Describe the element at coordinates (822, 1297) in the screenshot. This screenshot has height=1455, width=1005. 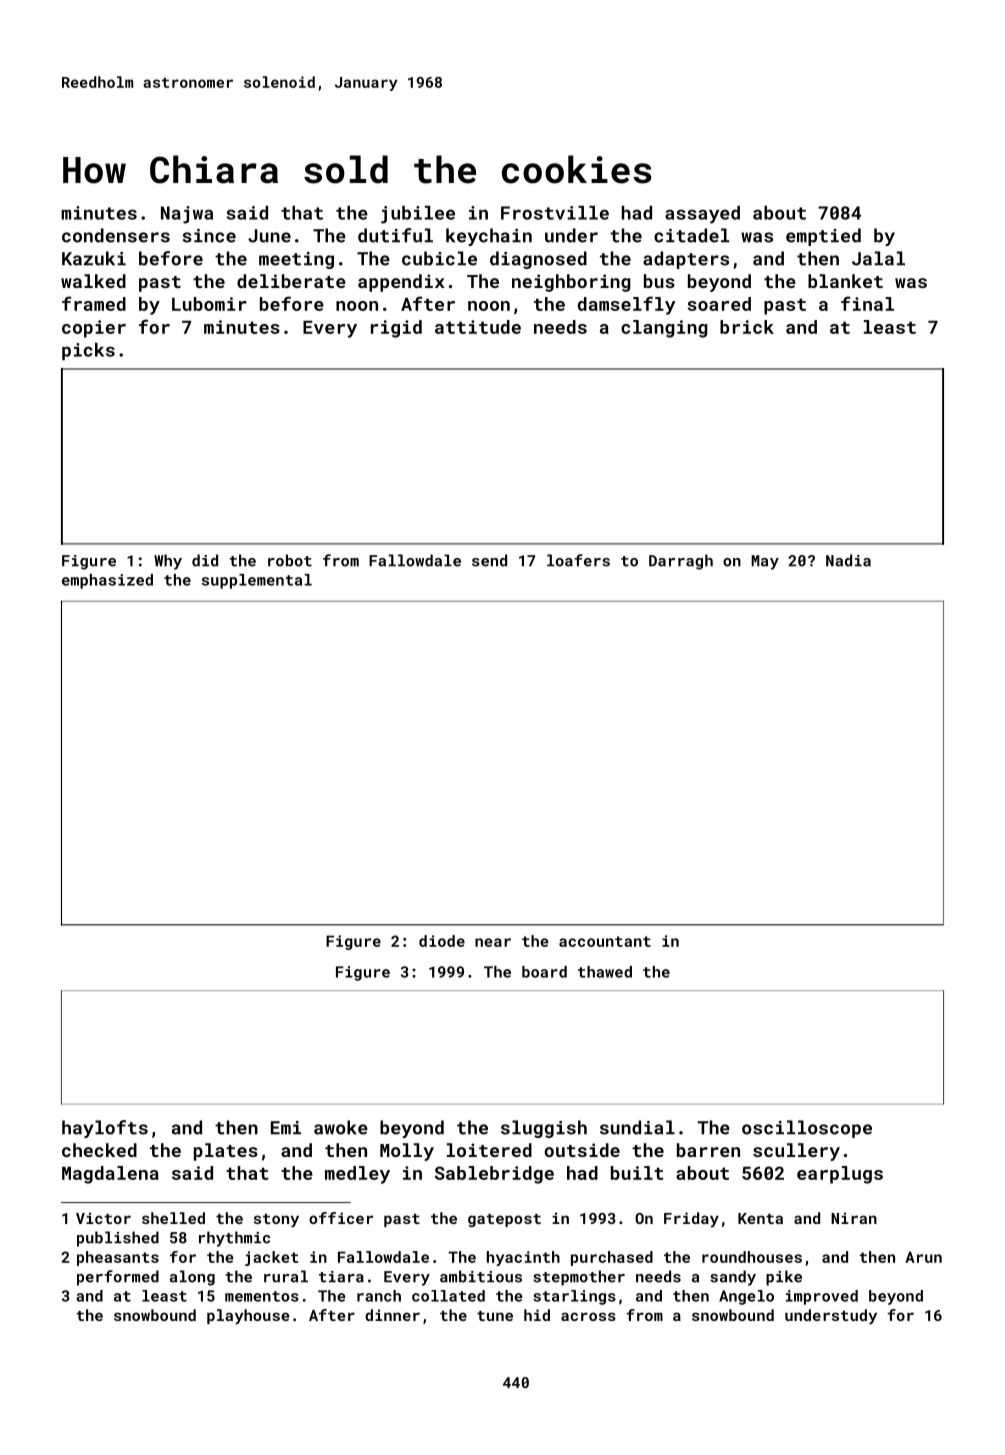
I see `improved` at that location.
